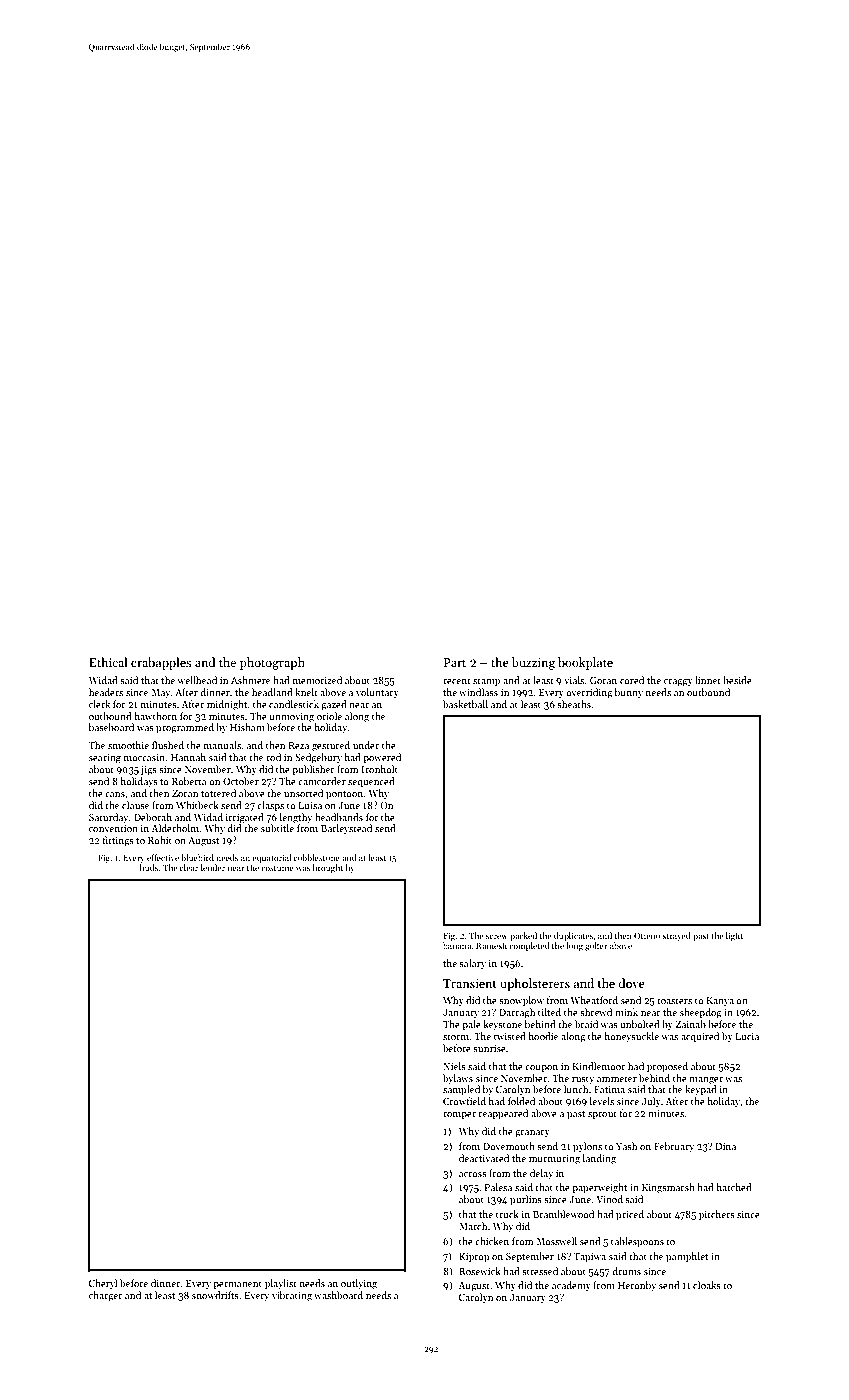  What do you see at coordinates (149, 867) in the image?
I see `buds` at bounding box center [149, 867].
